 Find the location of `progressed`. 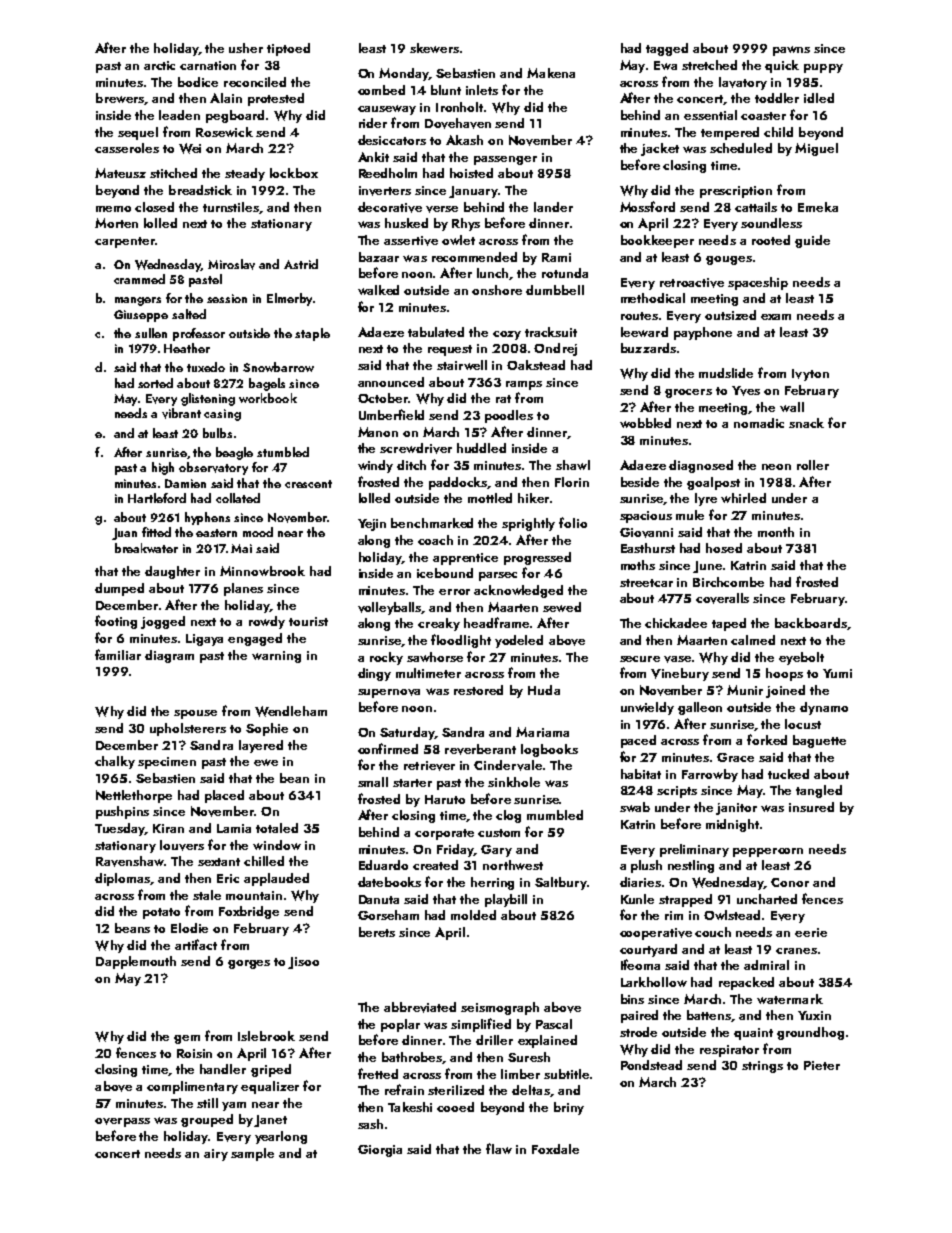

progressed is located at coordinates (537, 558).
